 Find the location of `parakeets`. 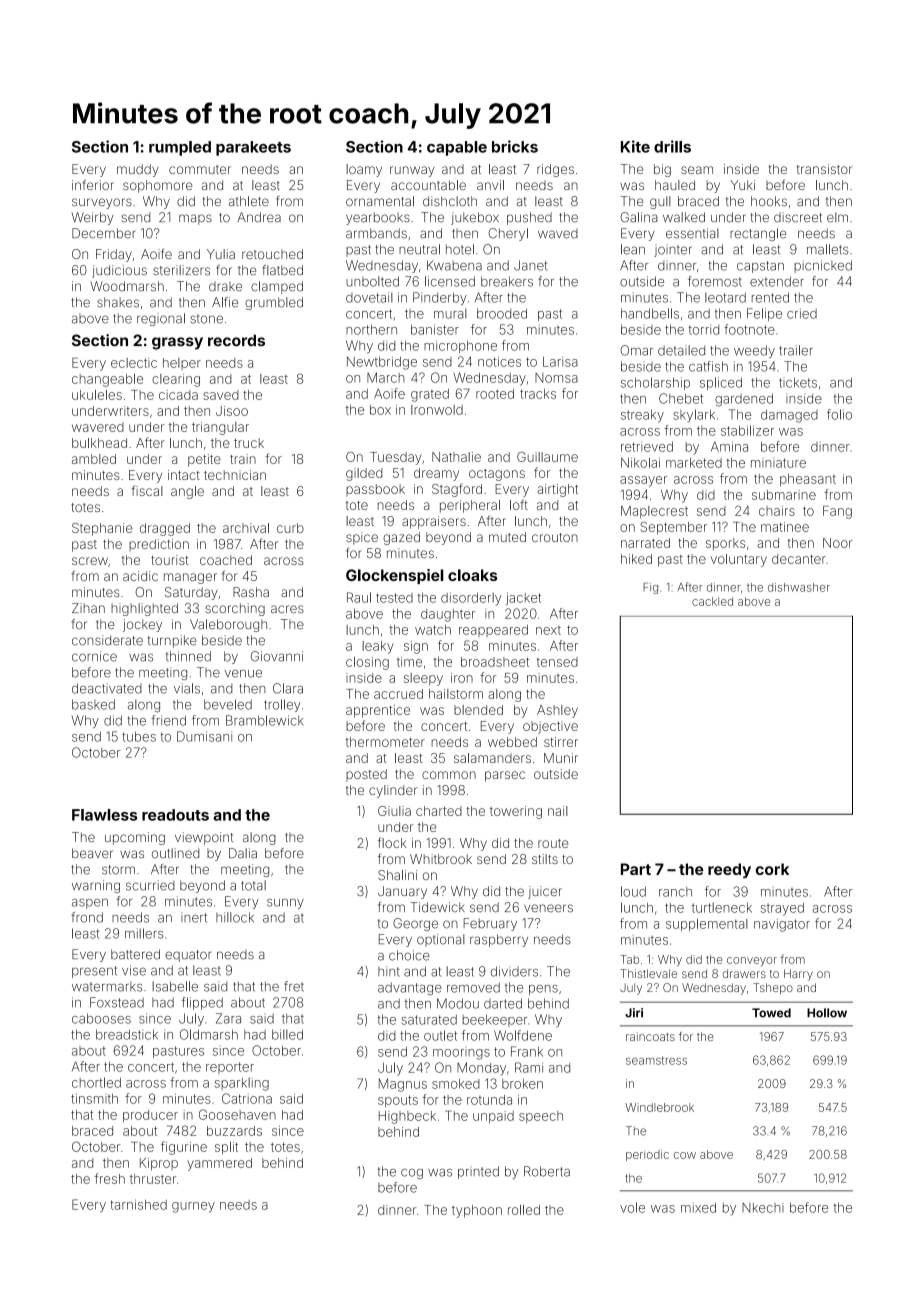

parakeets is located at coordinates (253, 148).
